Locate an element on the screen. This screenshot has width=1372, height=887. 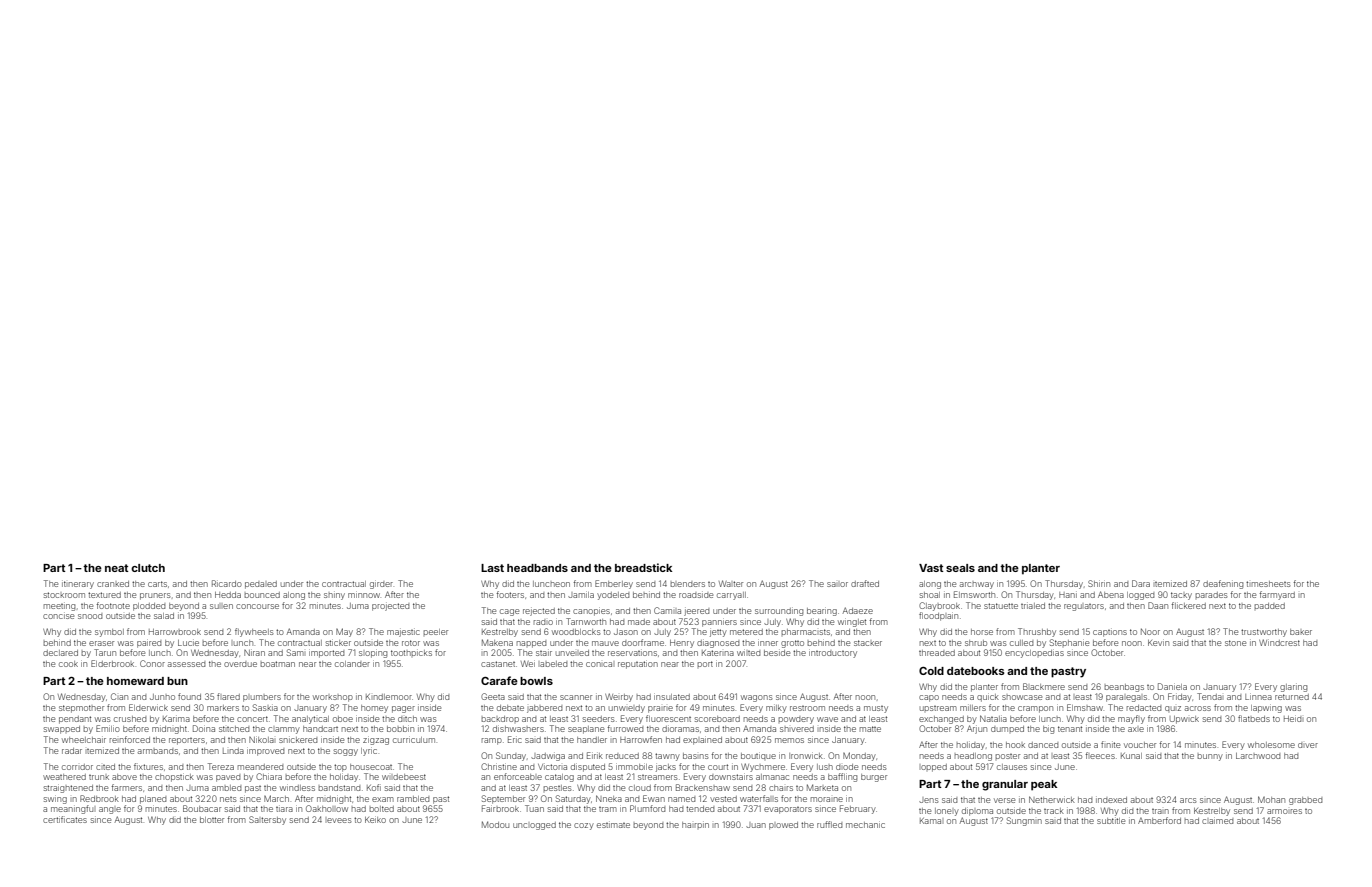
wheelchair is located at coordinates (84, 740).
